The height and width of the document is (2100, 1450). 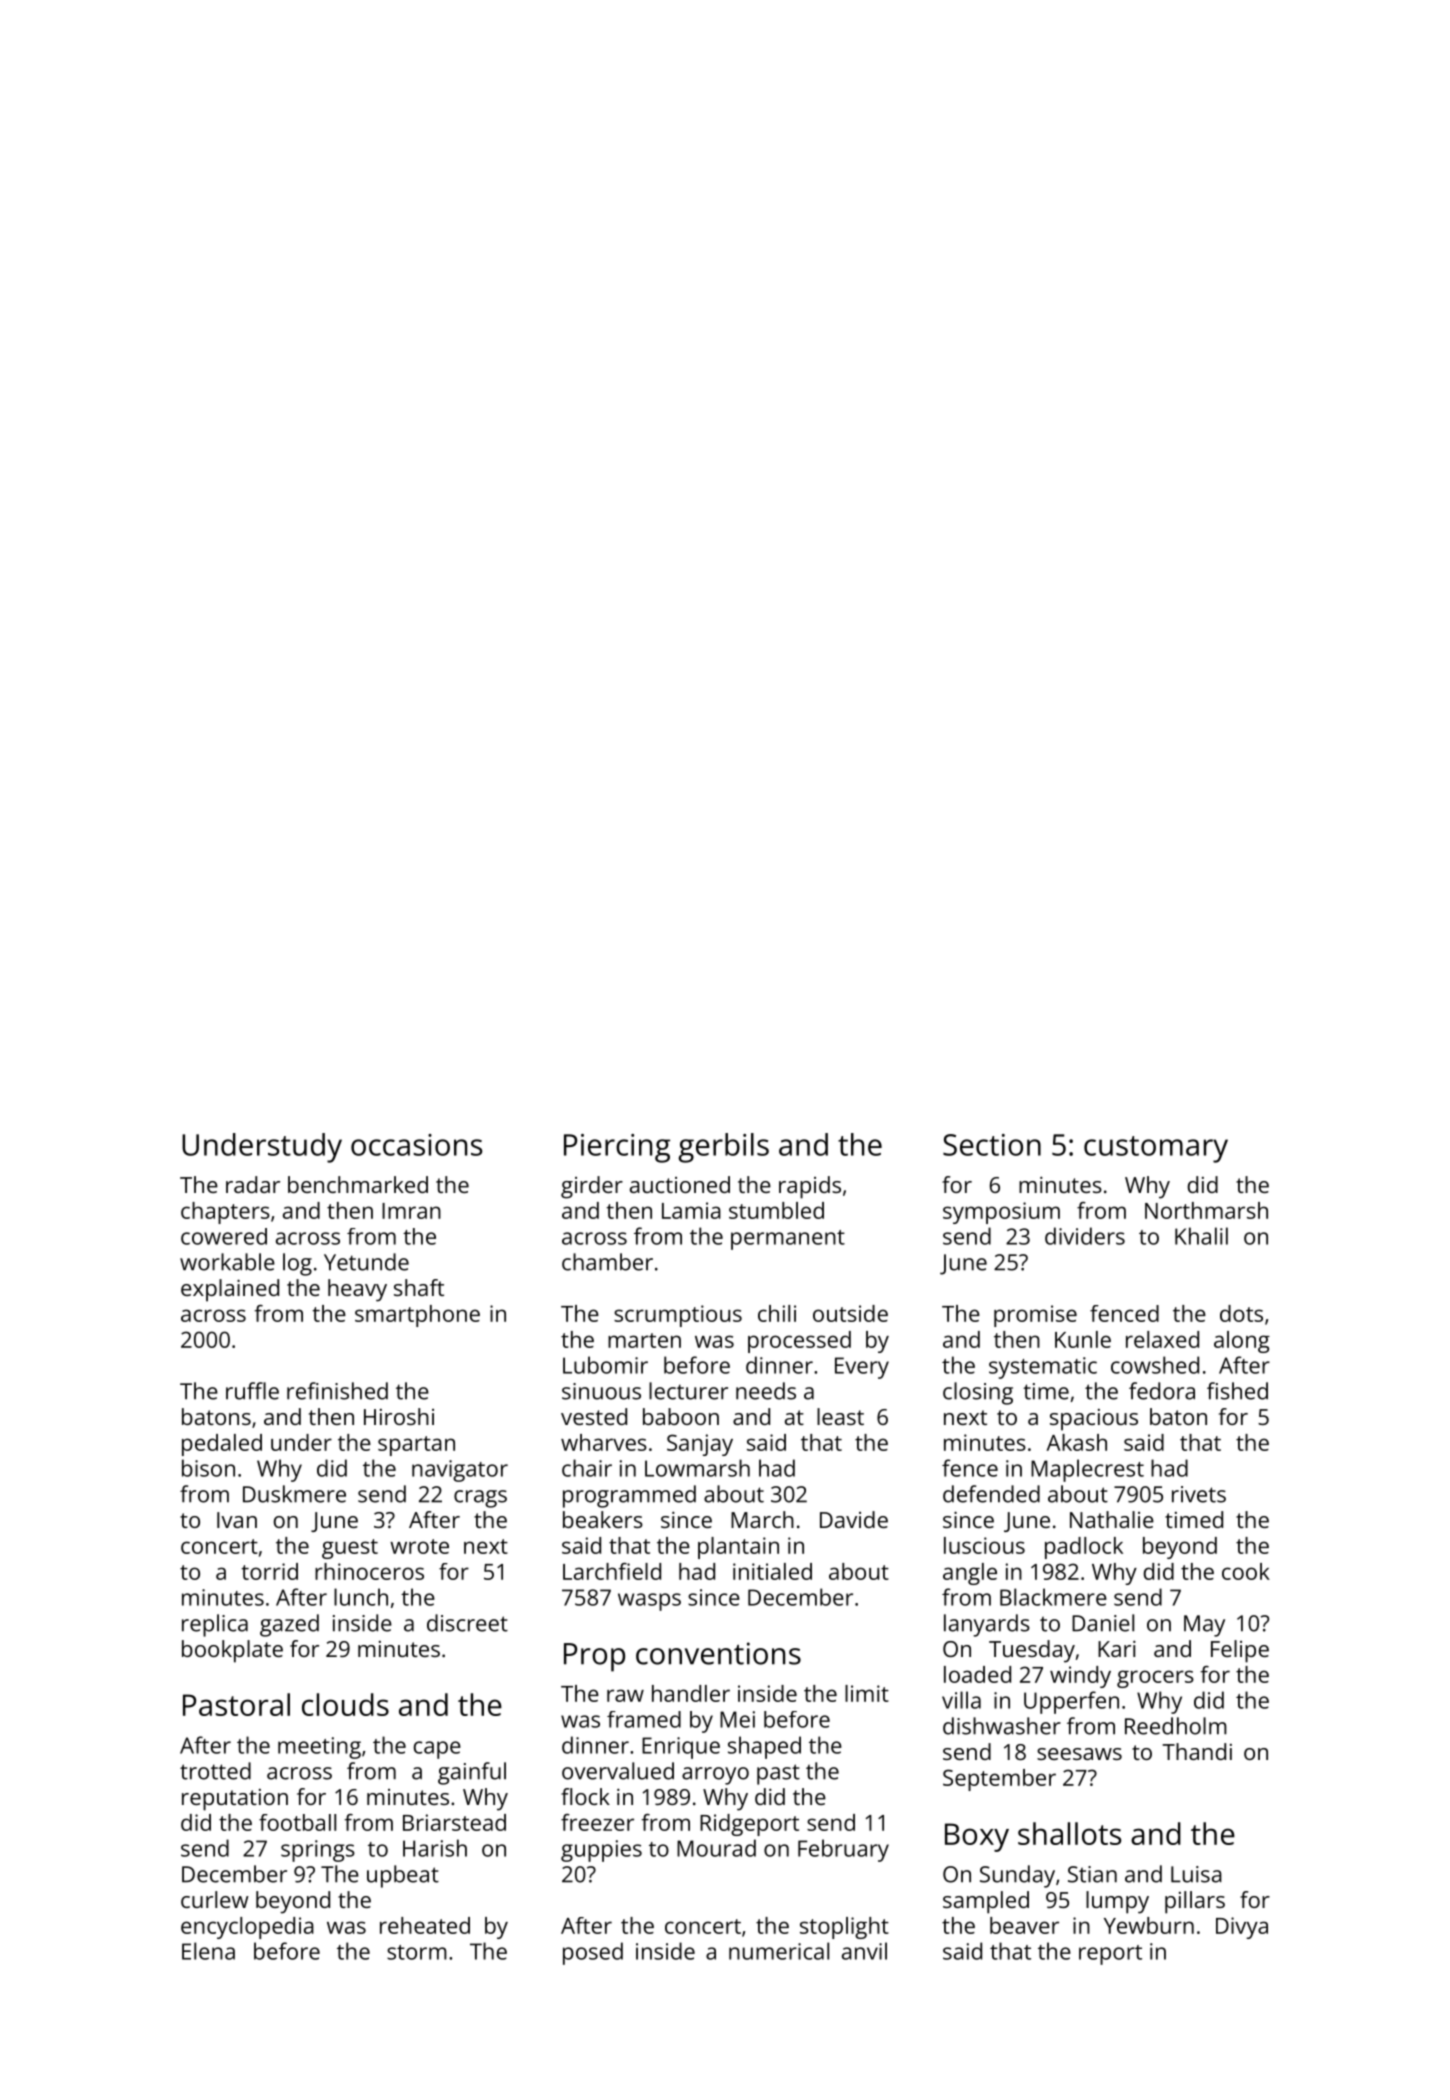 I want to click on smartphone, so click(x=417, y=1316).
